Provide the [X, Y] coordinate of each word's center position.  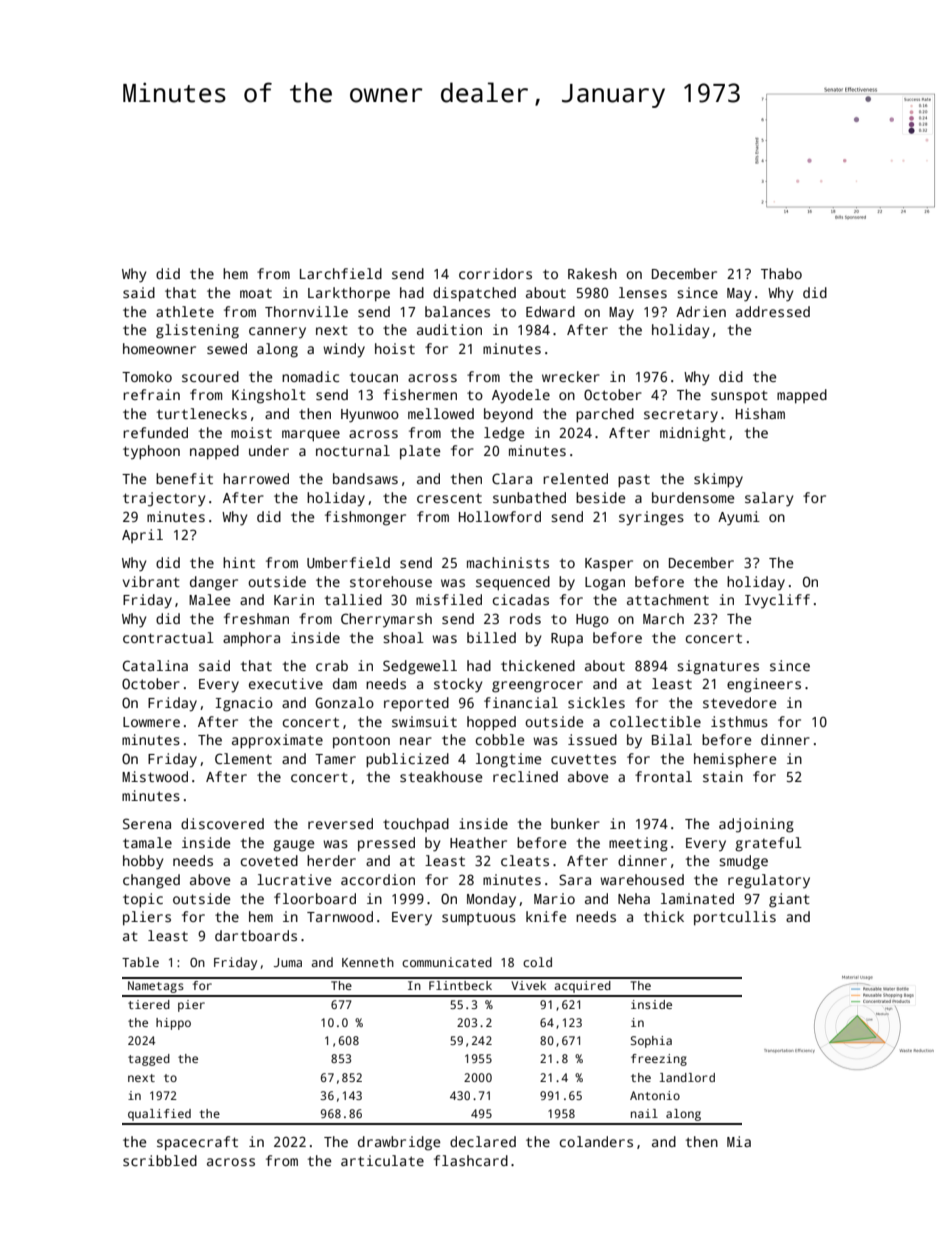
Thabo [781, 273]
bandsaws [365, 478]
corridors [495, 273]
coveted [269, 860]
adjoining [756, 825]
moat [256, 293]
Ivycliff [777, 601]
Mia [739, 1141]
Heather [478, 842]
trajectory [164, 499]
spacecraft [197, 1143]
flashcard [471, 1160]
